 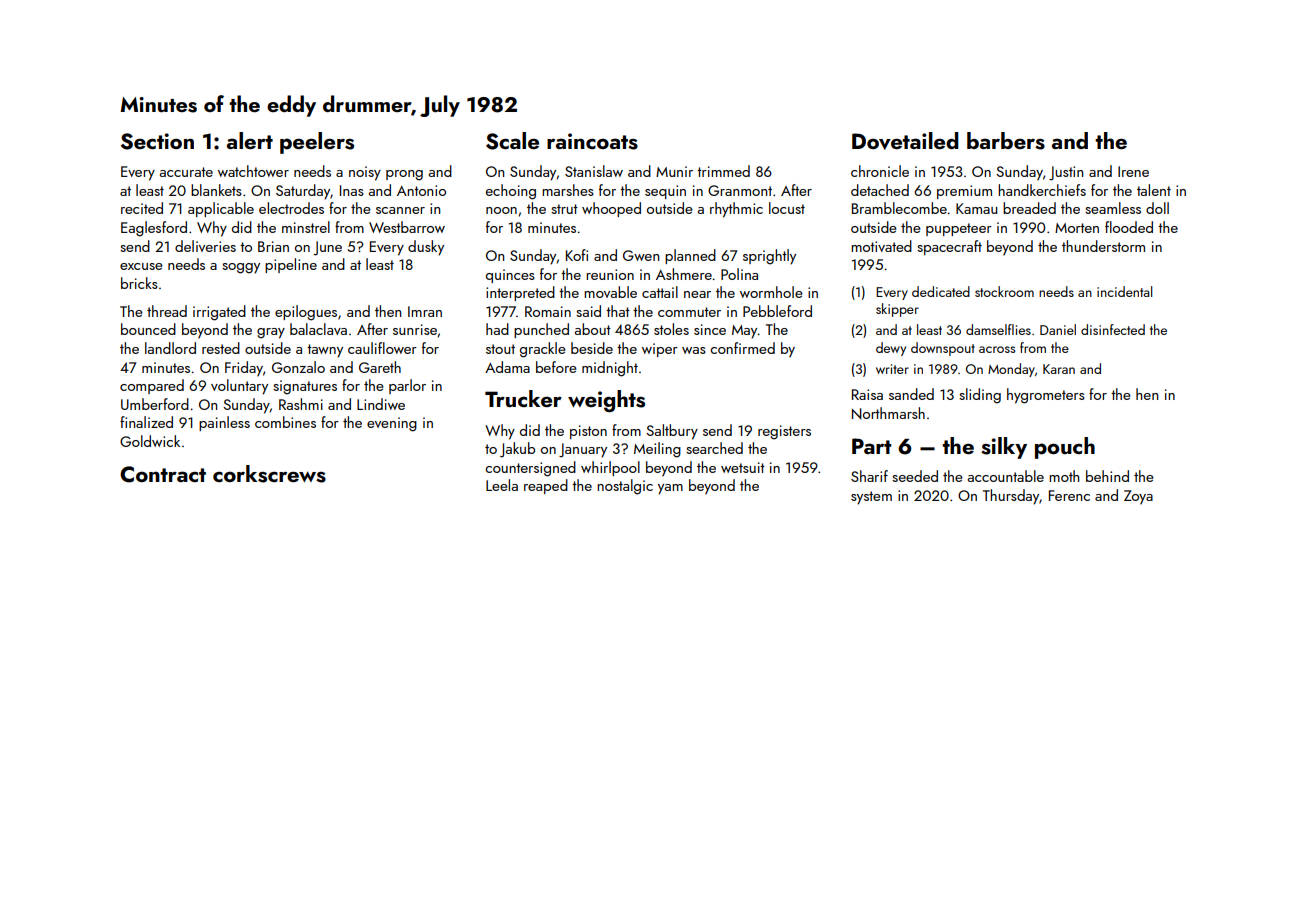 What do you see at coordinates (905, 141) in the document?
I see `Dovetailed` at bounding box center [905, 141].
